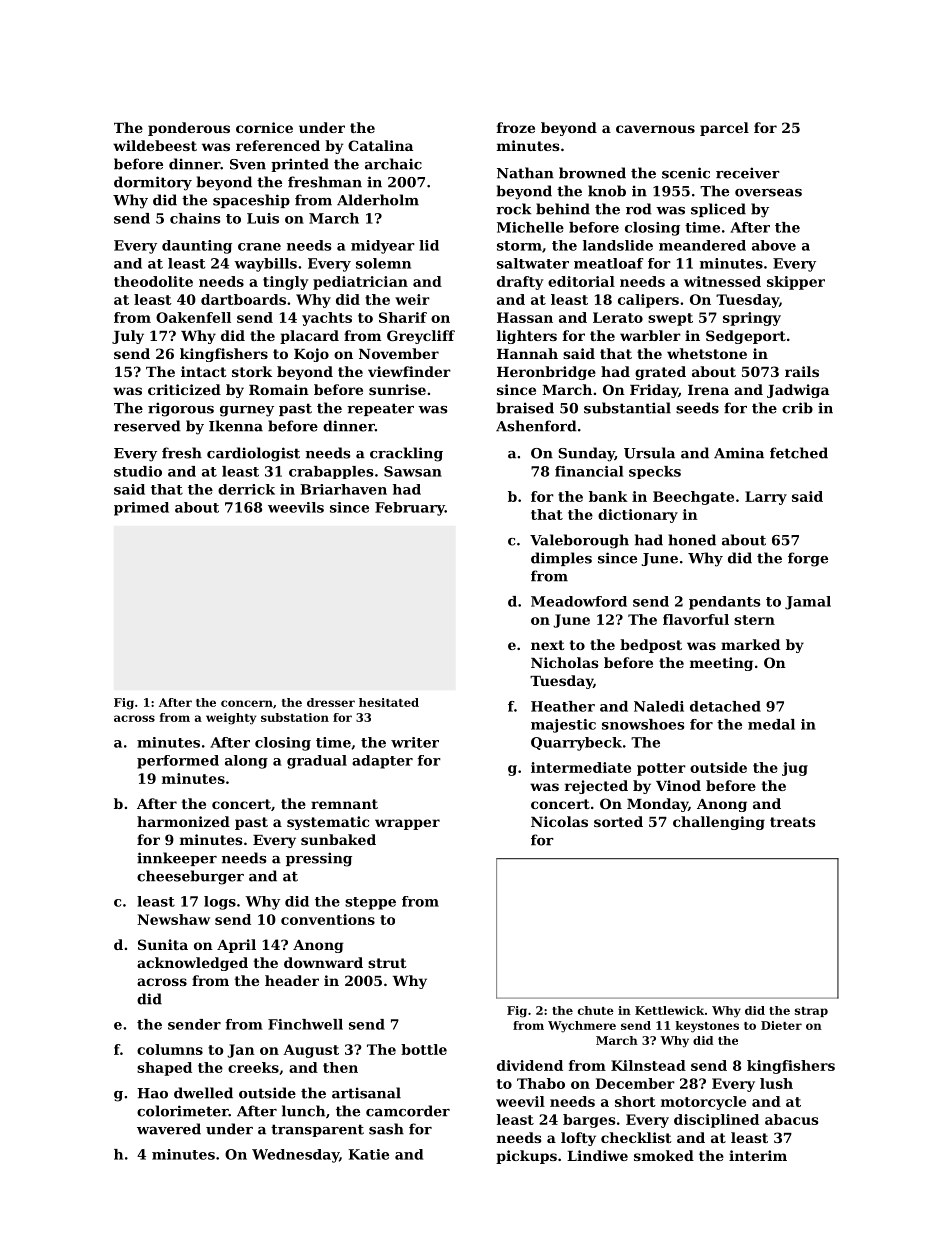  I want to click on Greycliff, so click(421, 337).
